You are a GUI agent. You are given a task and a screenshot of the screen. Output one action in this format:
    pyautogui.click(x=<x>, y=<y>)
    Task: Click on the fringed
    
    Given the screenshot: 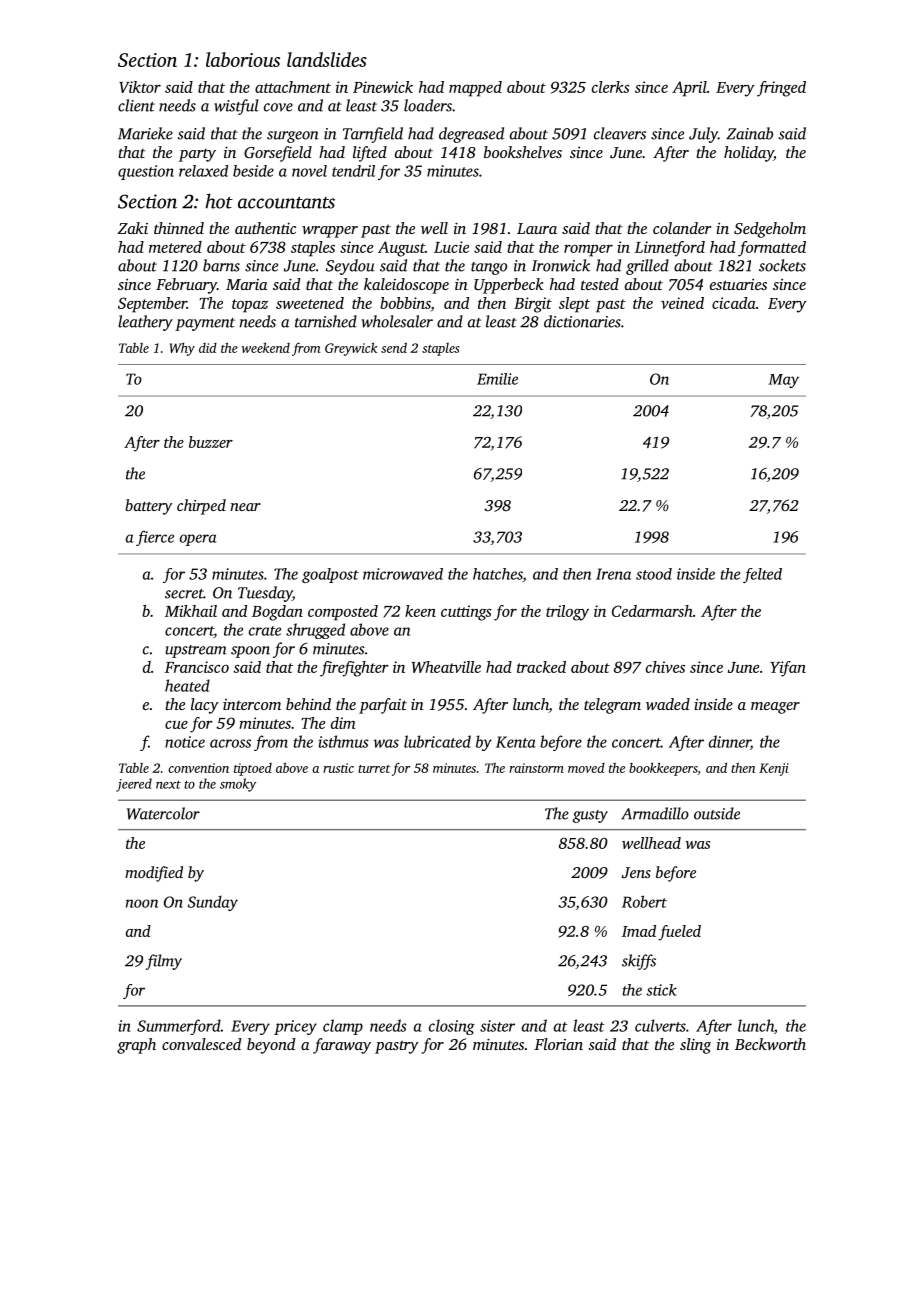 What is the action you would take?
    pyautogui.click(x=781, y=89)
